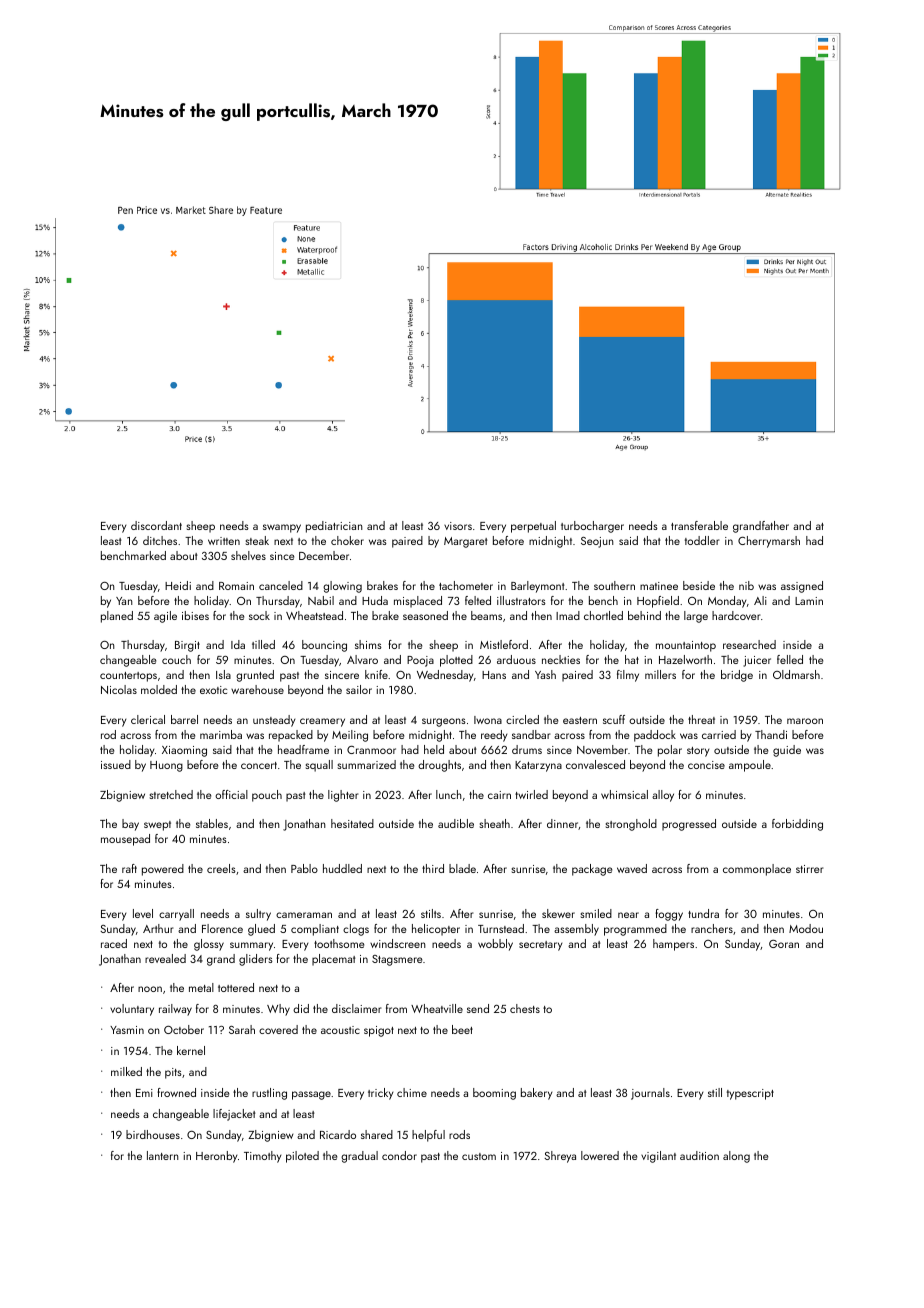 Image resolution: width=924 pixels, height=1308 pixels. I want to click on Meiling, so click(350, 736).
